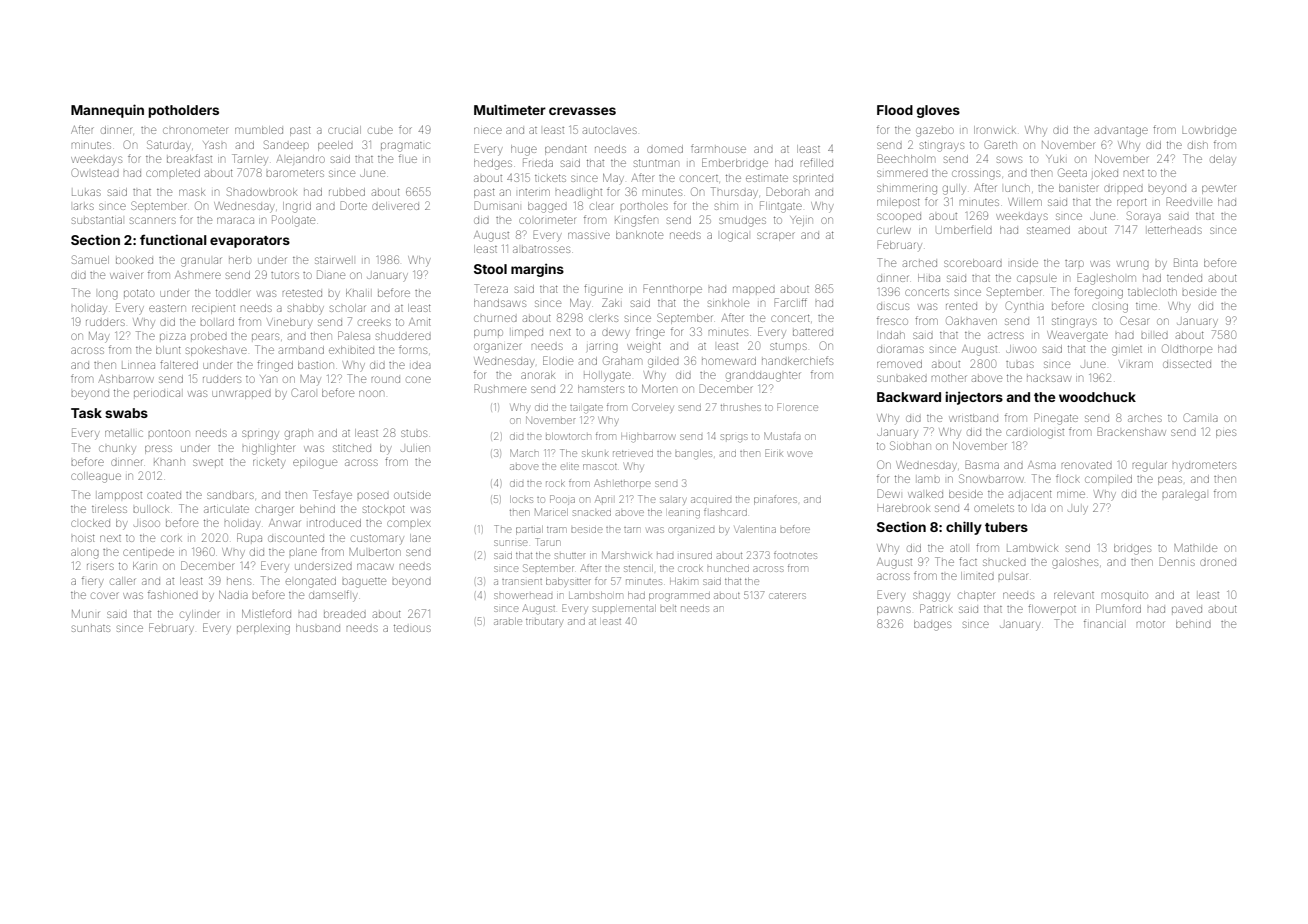  Describe the element at coordinates (1025, 307) in the screenshot. I see `Cynthia` at that location.
